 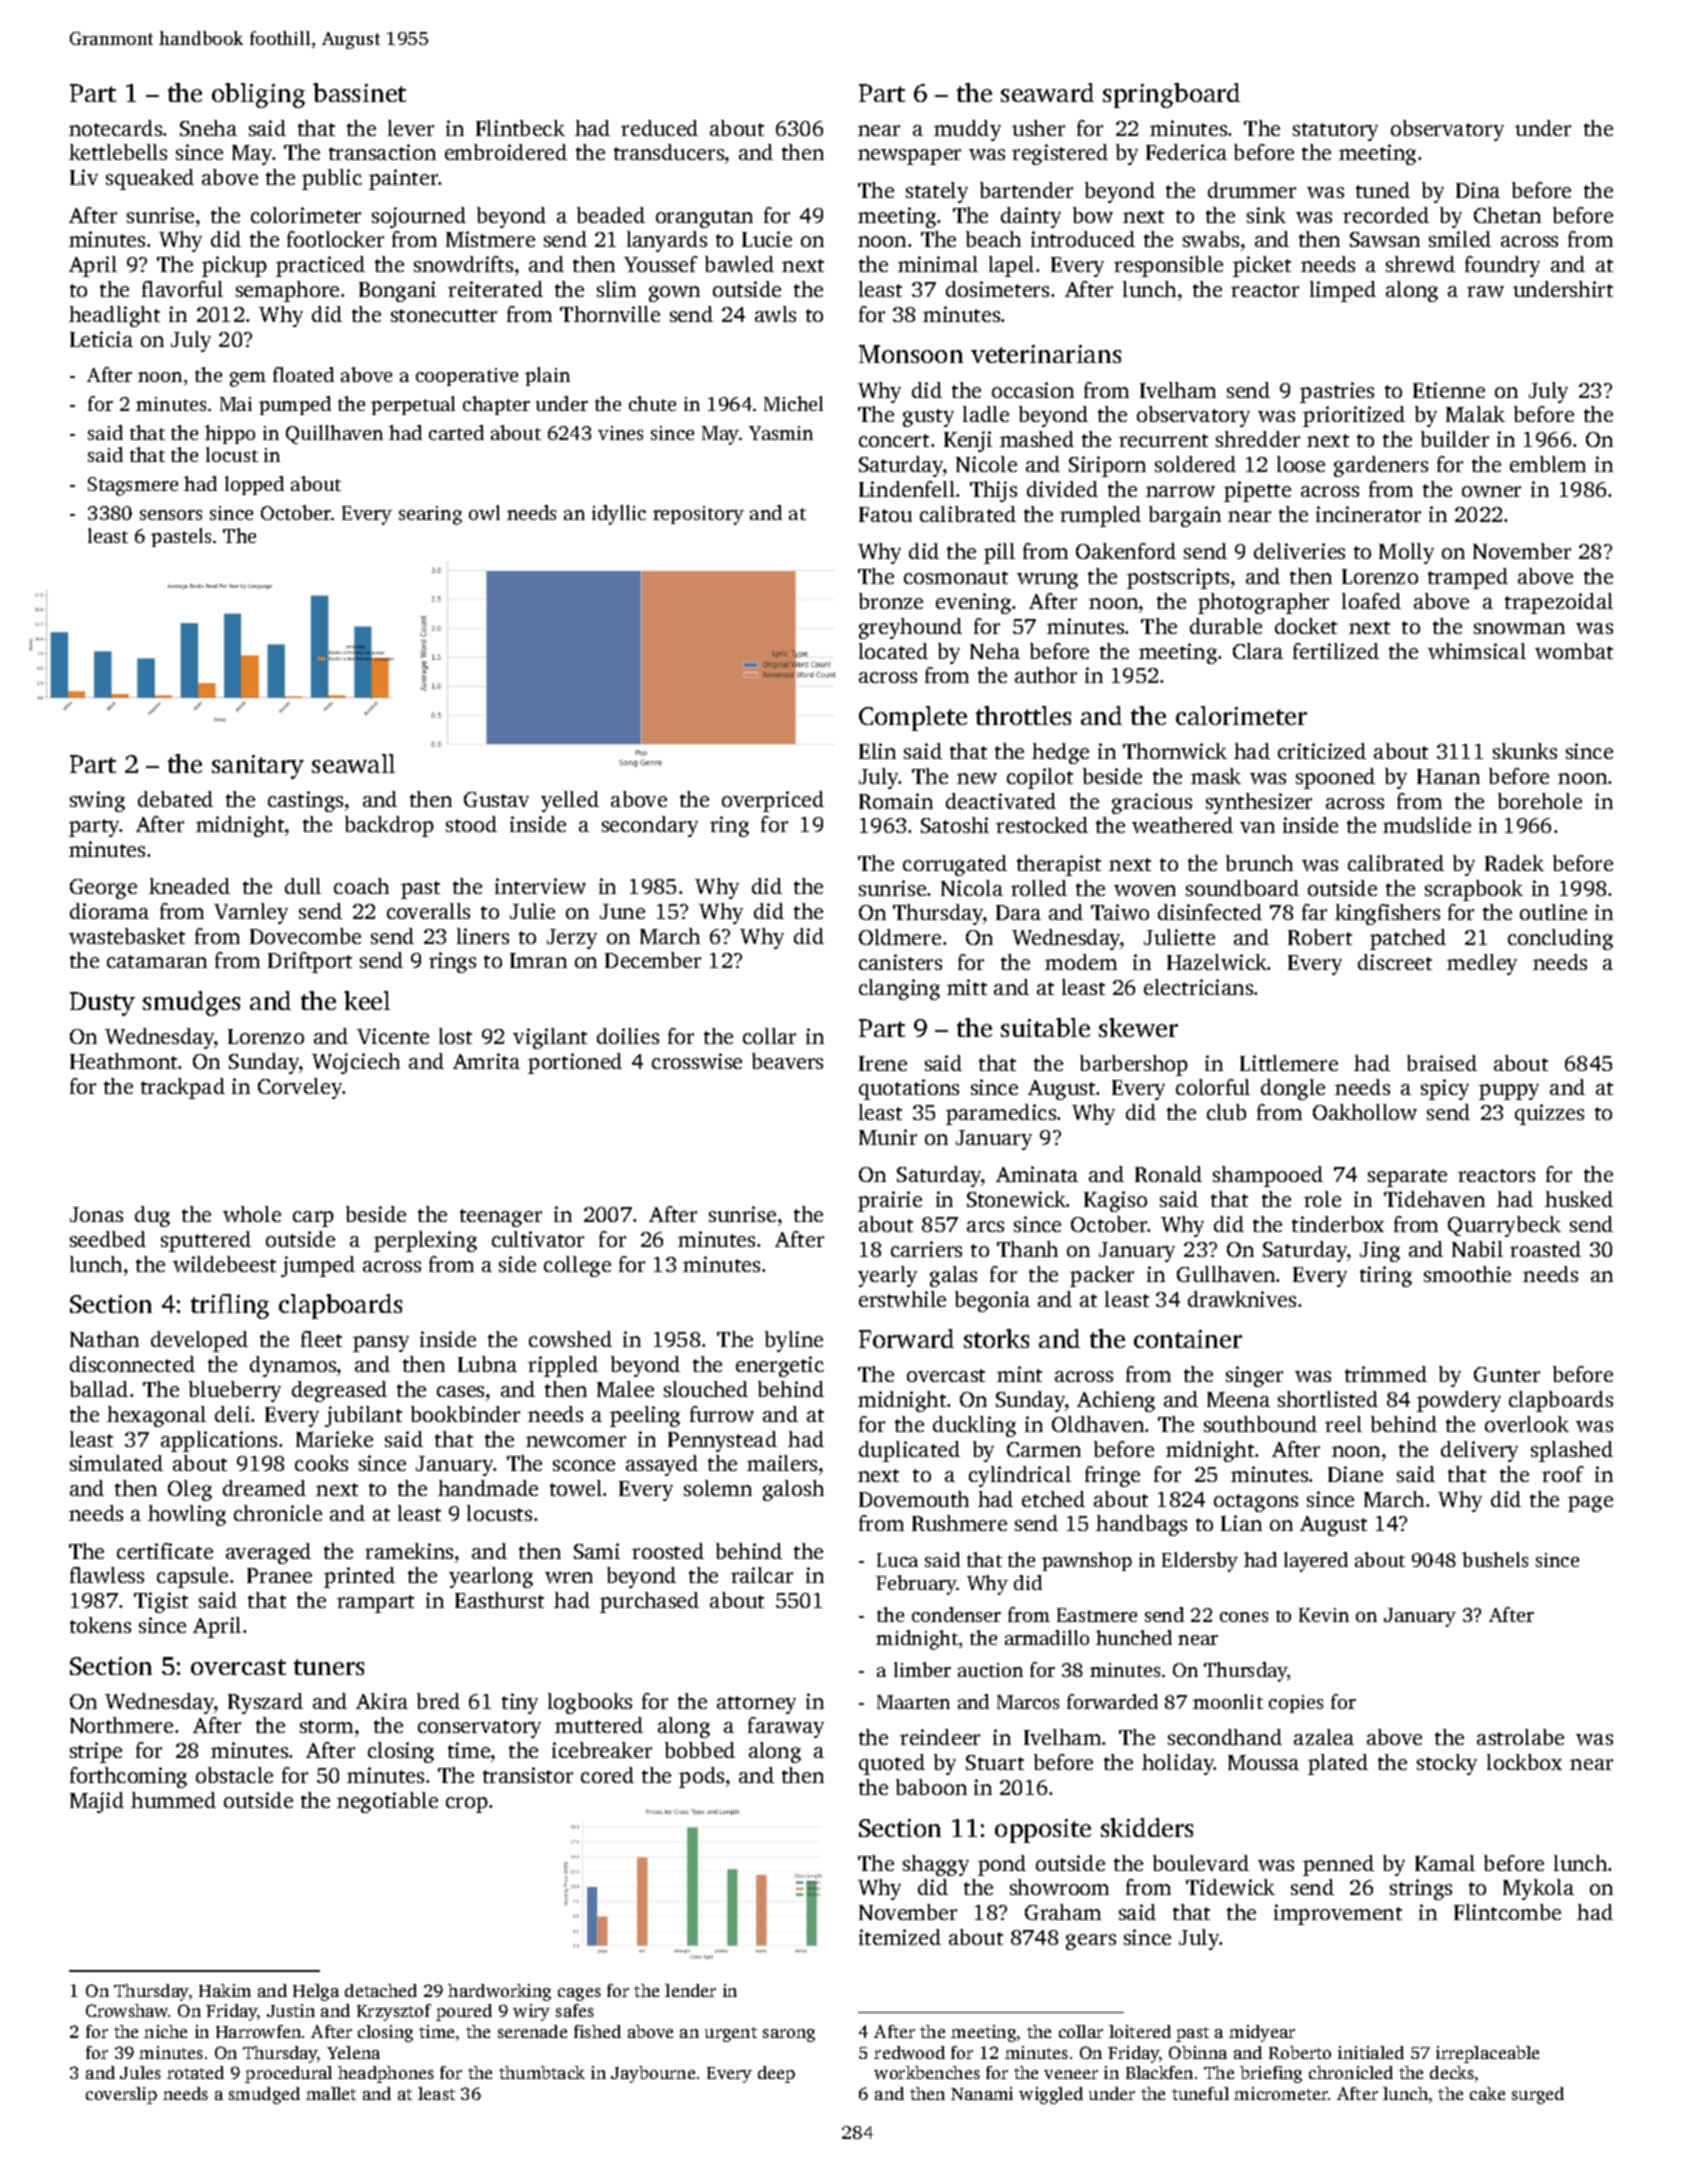 I want to click on Hazelwick, so click(x=1217, y=962).
